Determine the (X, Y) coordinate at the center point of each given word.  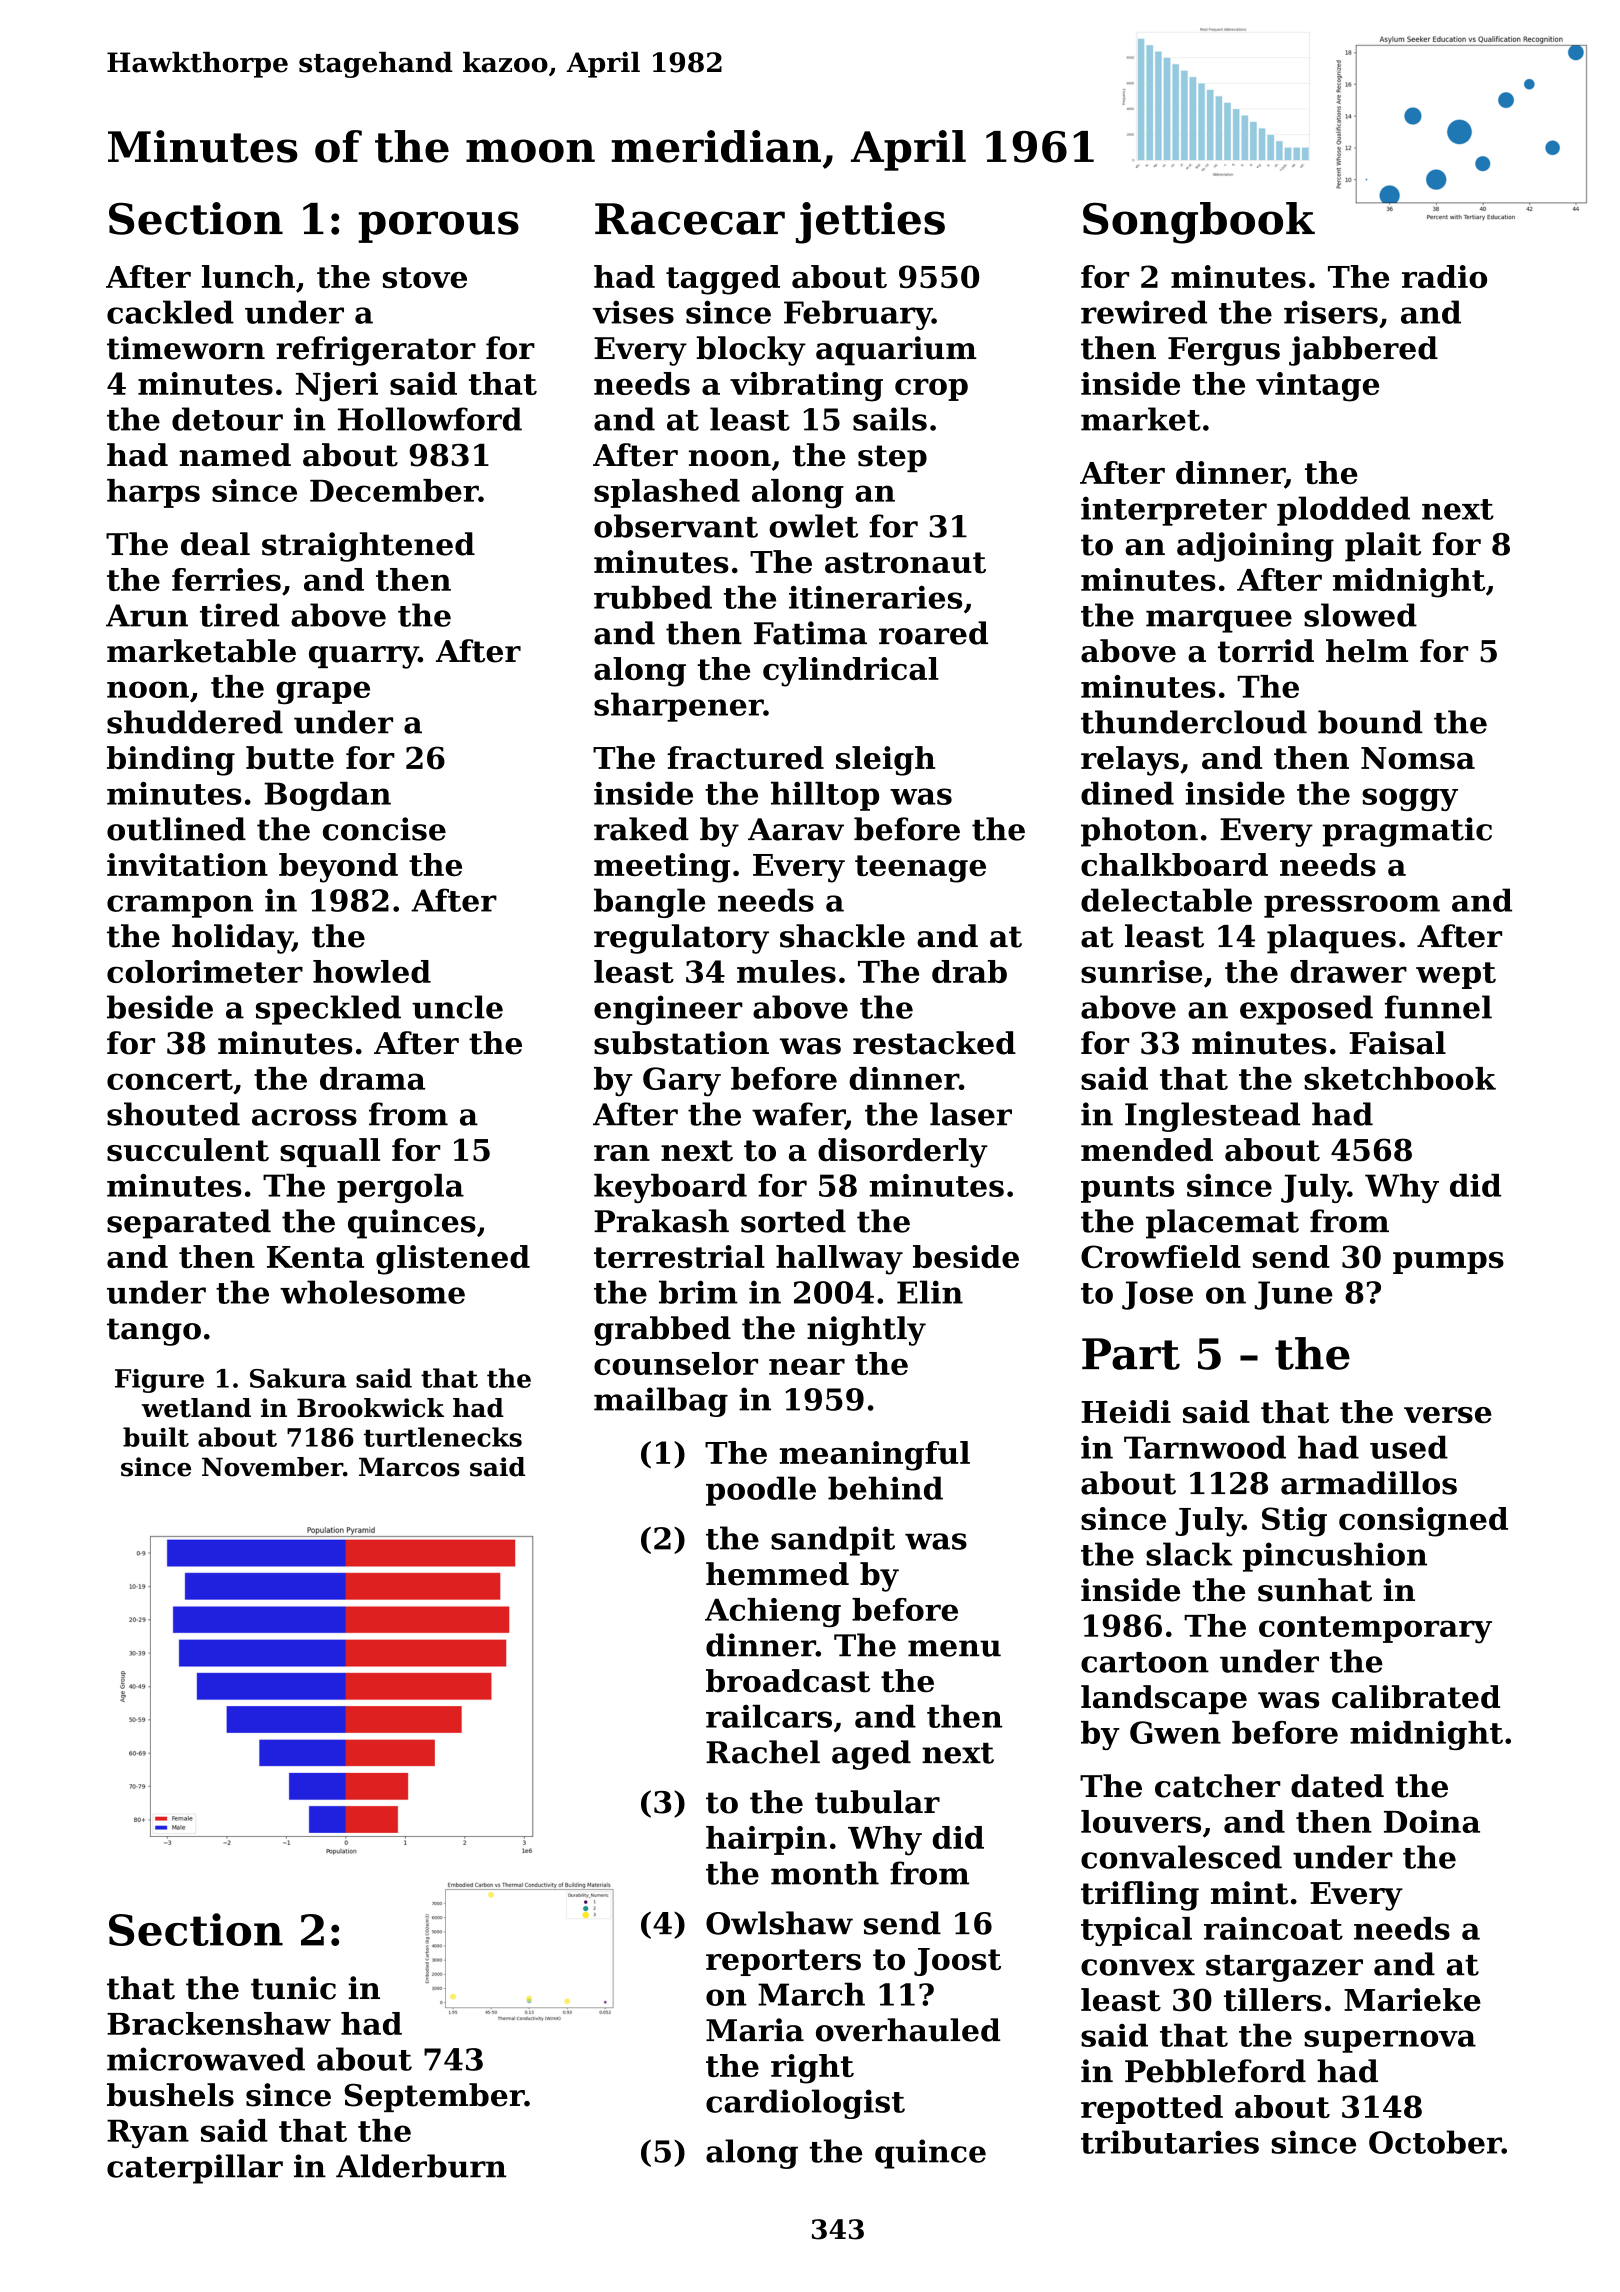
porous (438, 227)
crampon (180, 906)
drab (969, 971)
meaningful (875, 1456)
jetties (870, 223)
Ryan (148, 2134)
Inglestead (1212, 1117)
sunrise (1141, 971)
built (156, 1437)
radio (1444, 276)
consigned (1423, 1522)
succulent (188, 1150)
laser (971, 1114)
